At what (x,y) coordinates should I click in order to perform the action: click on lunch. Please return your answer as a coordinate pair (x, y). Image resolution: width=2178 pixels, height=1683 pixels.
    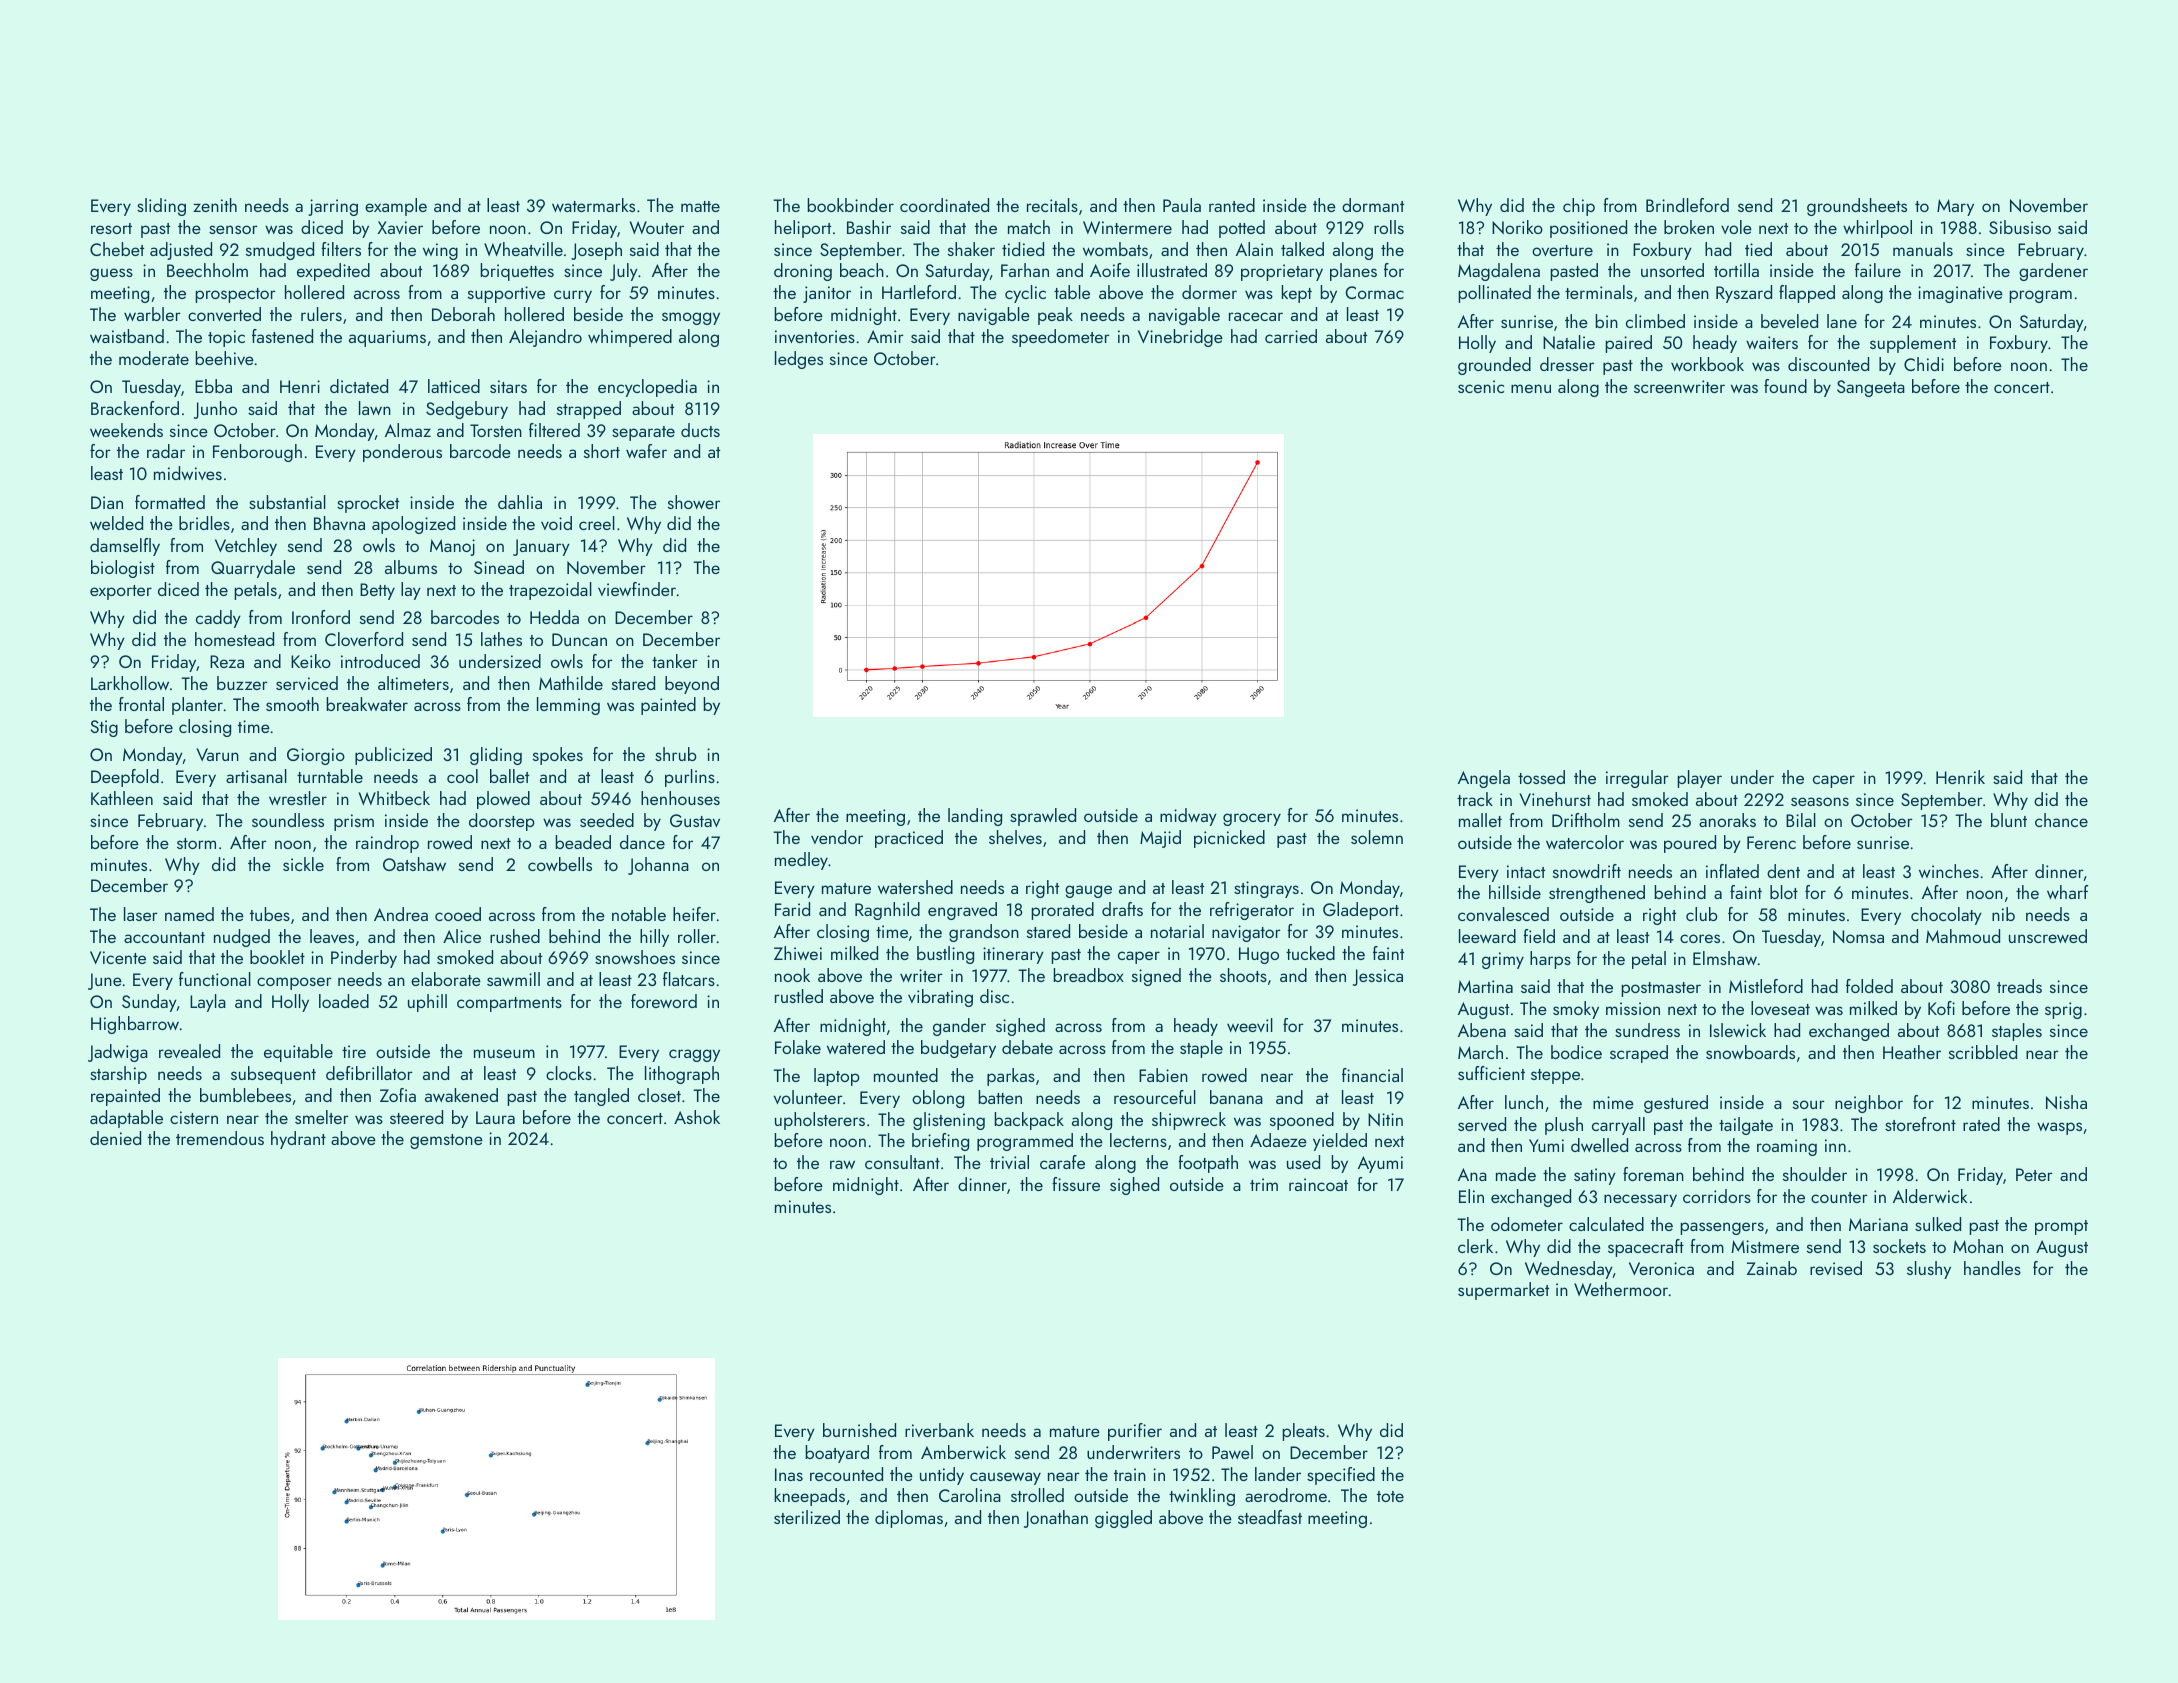
    Looking at the image, I should click on (1524, 1102).
